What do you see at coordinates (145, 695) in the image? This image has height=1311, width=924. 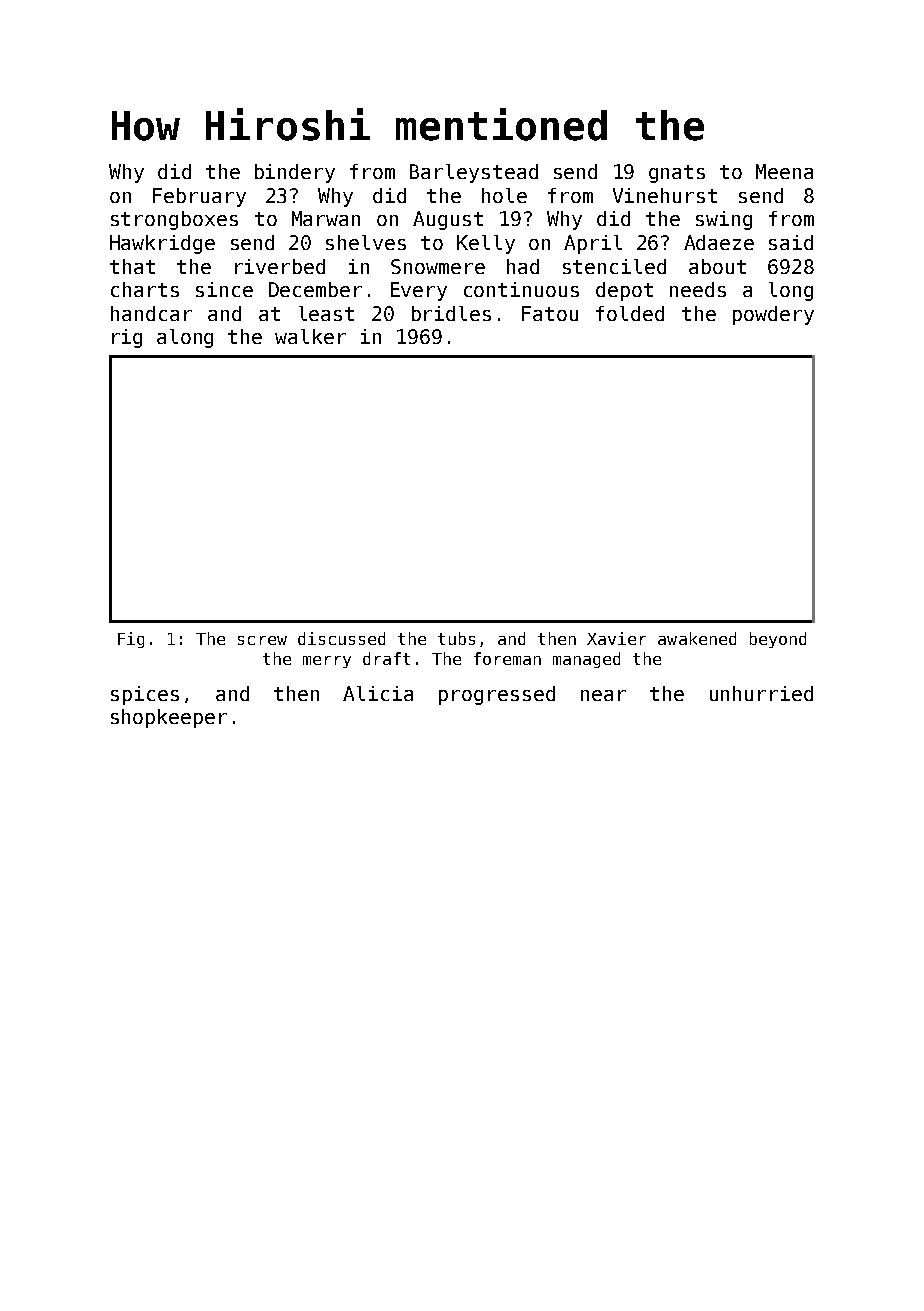 I see `spices` at bounding box center [145, 695].
